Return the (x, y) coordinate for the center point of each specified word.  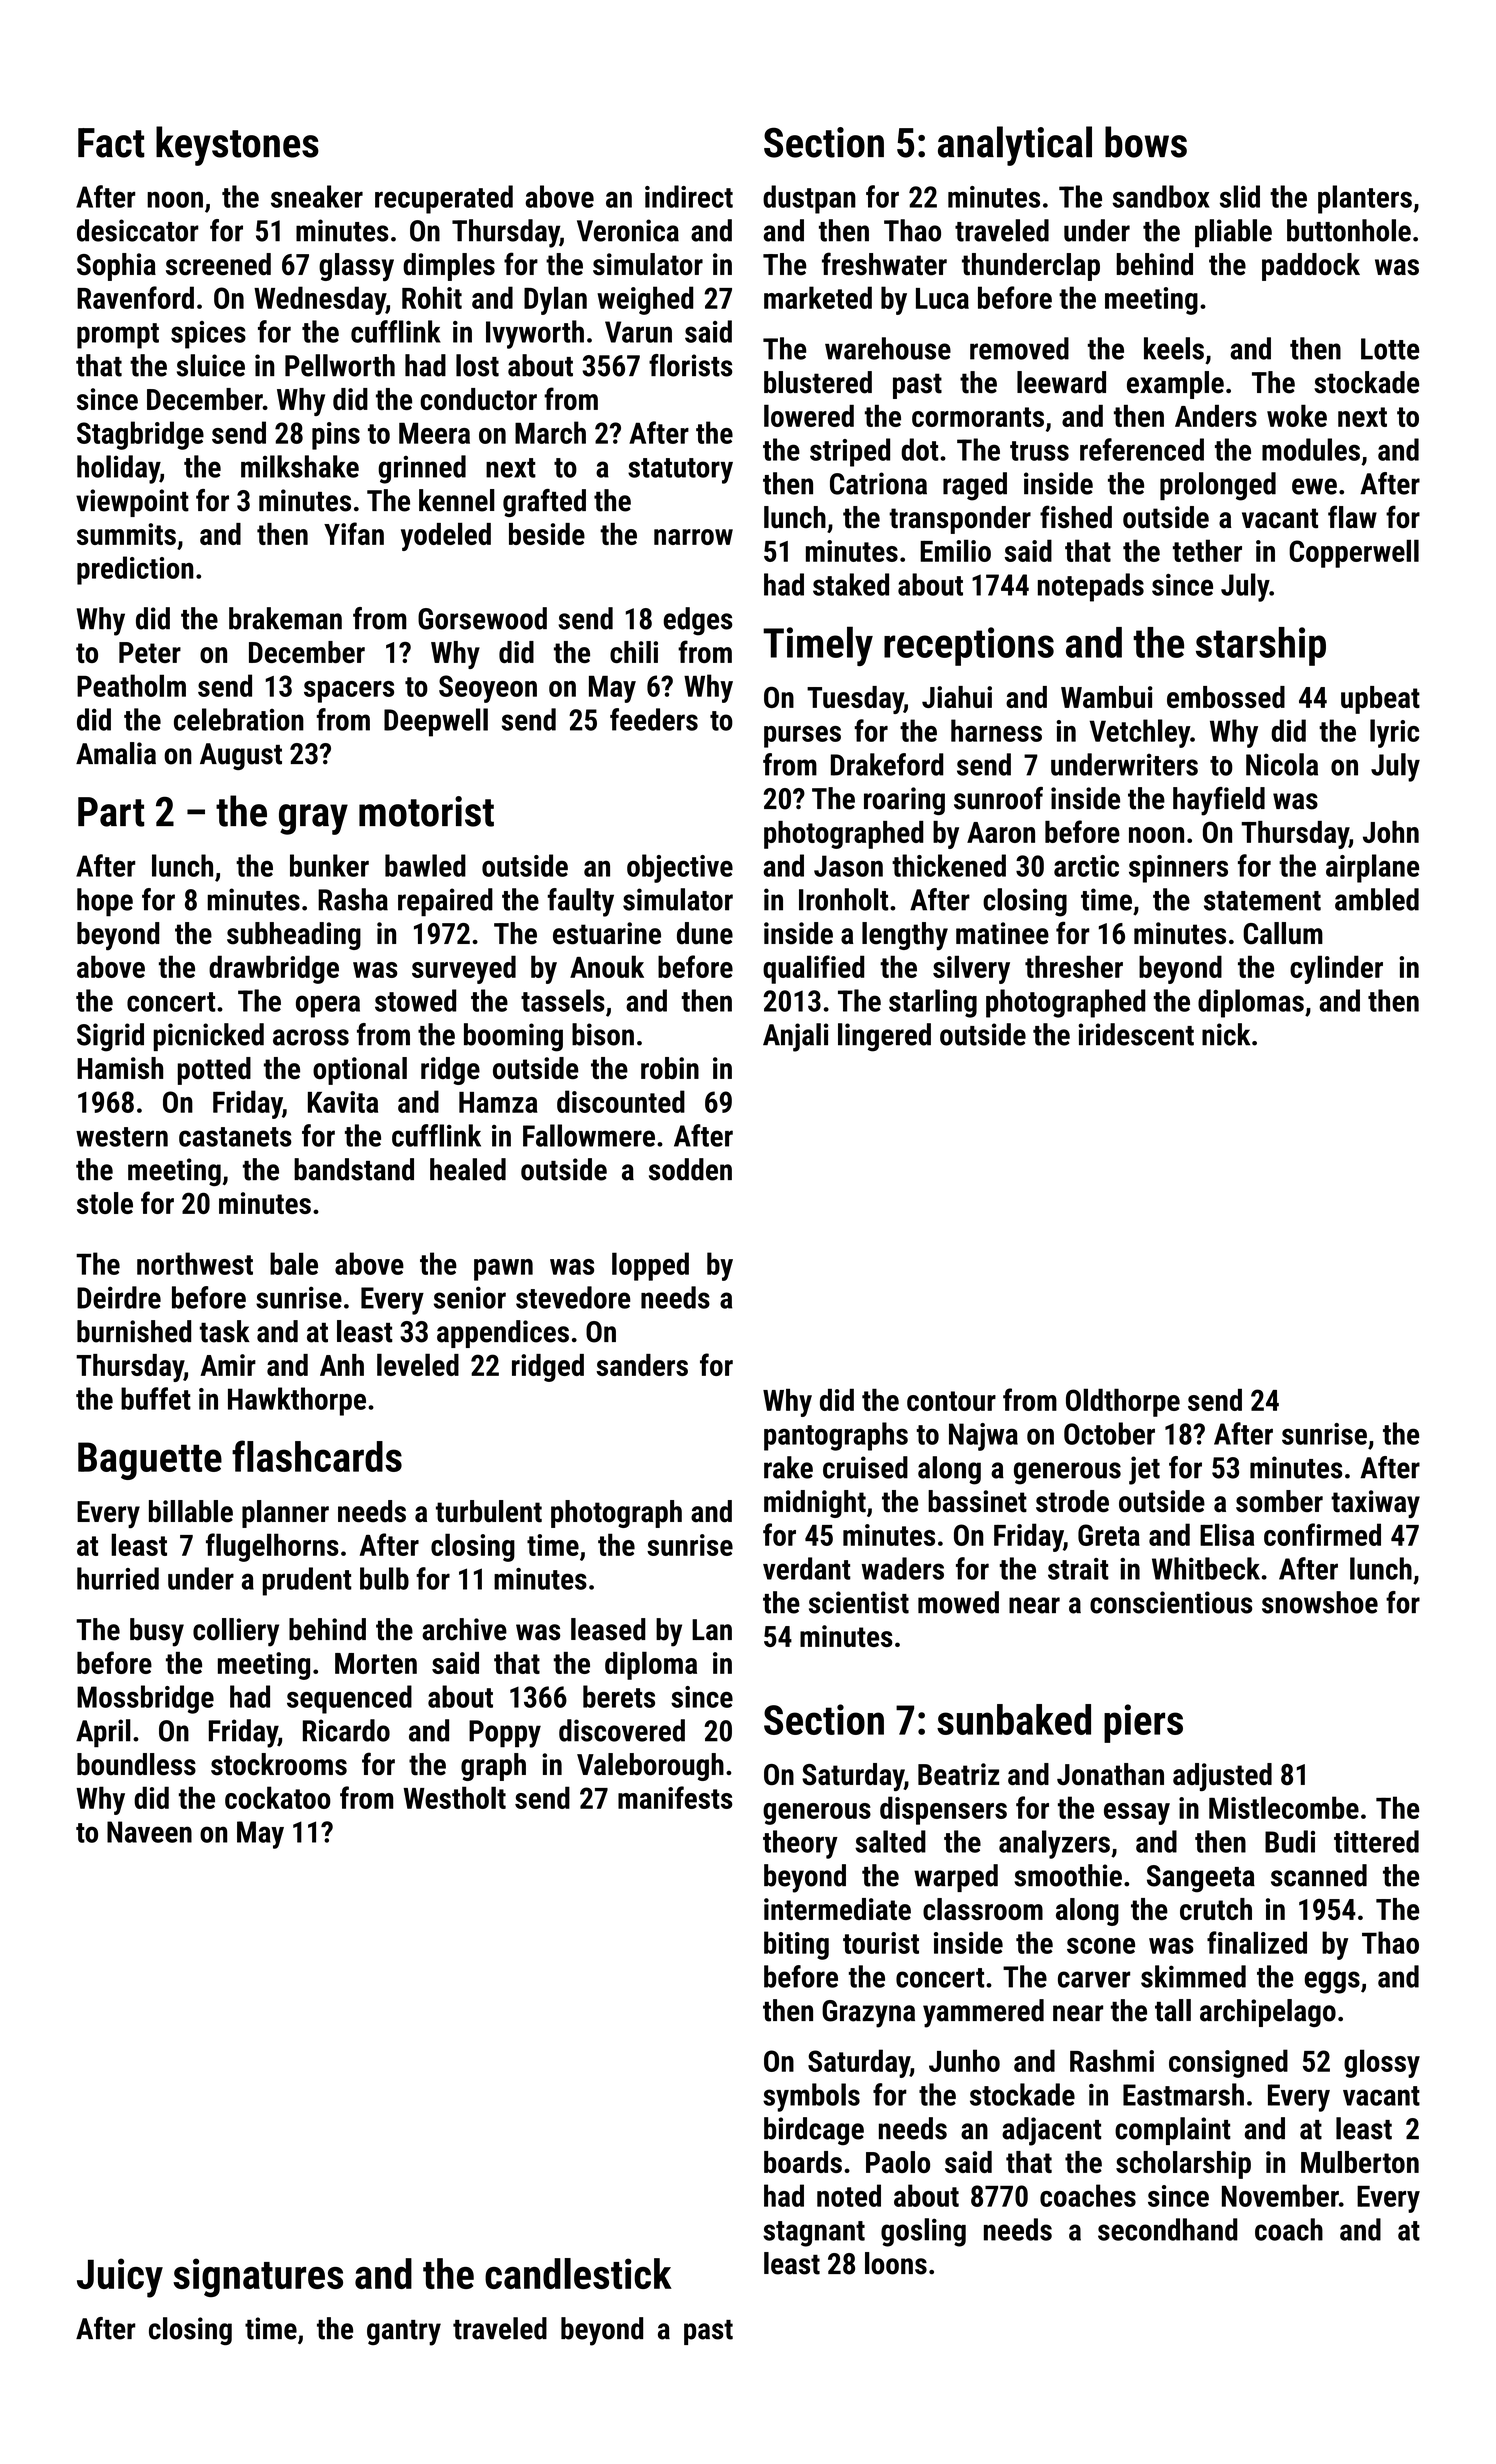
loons (896, 2263)
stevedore (573, 1297)
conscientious (1171, 1602)
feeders (654, 719)
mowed (958, 1602)
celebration (239, 719)
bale (294, 1263)
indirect (689, 196)
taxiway (1375, 1504)
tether (1207, 550)
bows (1146, 142)
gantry (404, 2333)
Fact (111, 143)
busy (157, 1632)
